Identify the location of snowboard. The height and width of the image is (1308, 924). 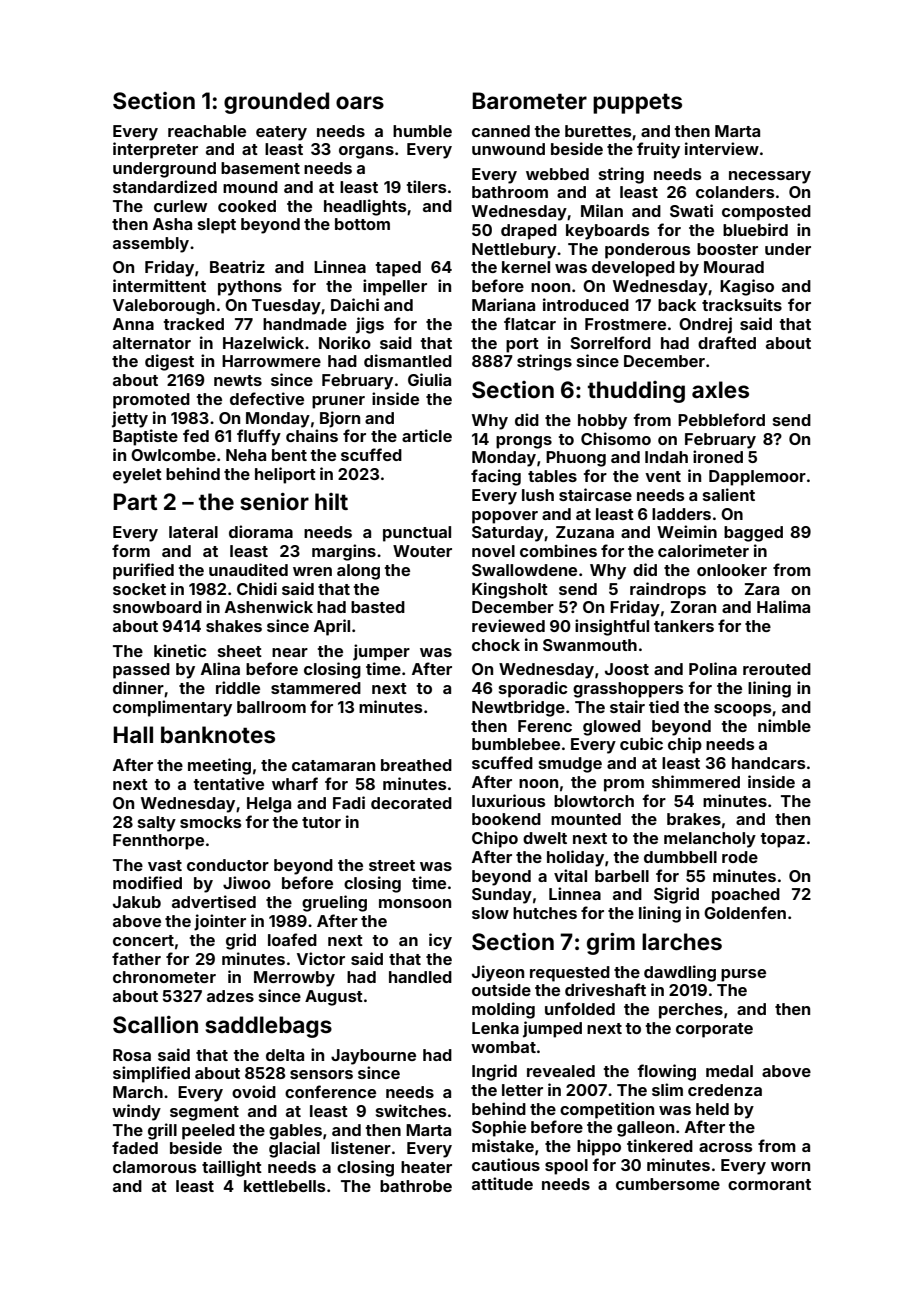
(157, 607).
